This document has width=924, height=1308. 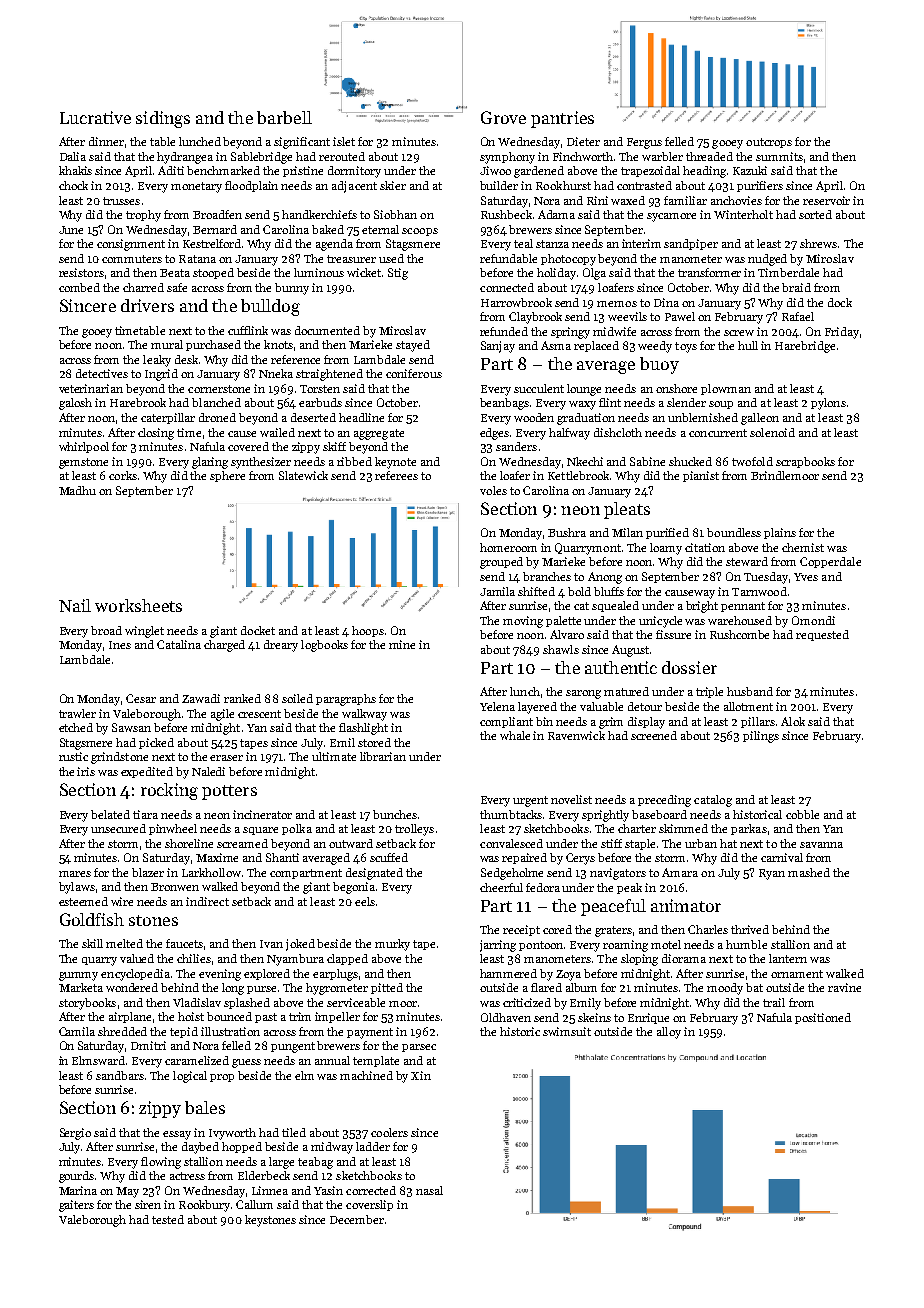 What do you see at coordinates (754, 987) in the document?
I see `bat` at bounding box center [754, 987].
